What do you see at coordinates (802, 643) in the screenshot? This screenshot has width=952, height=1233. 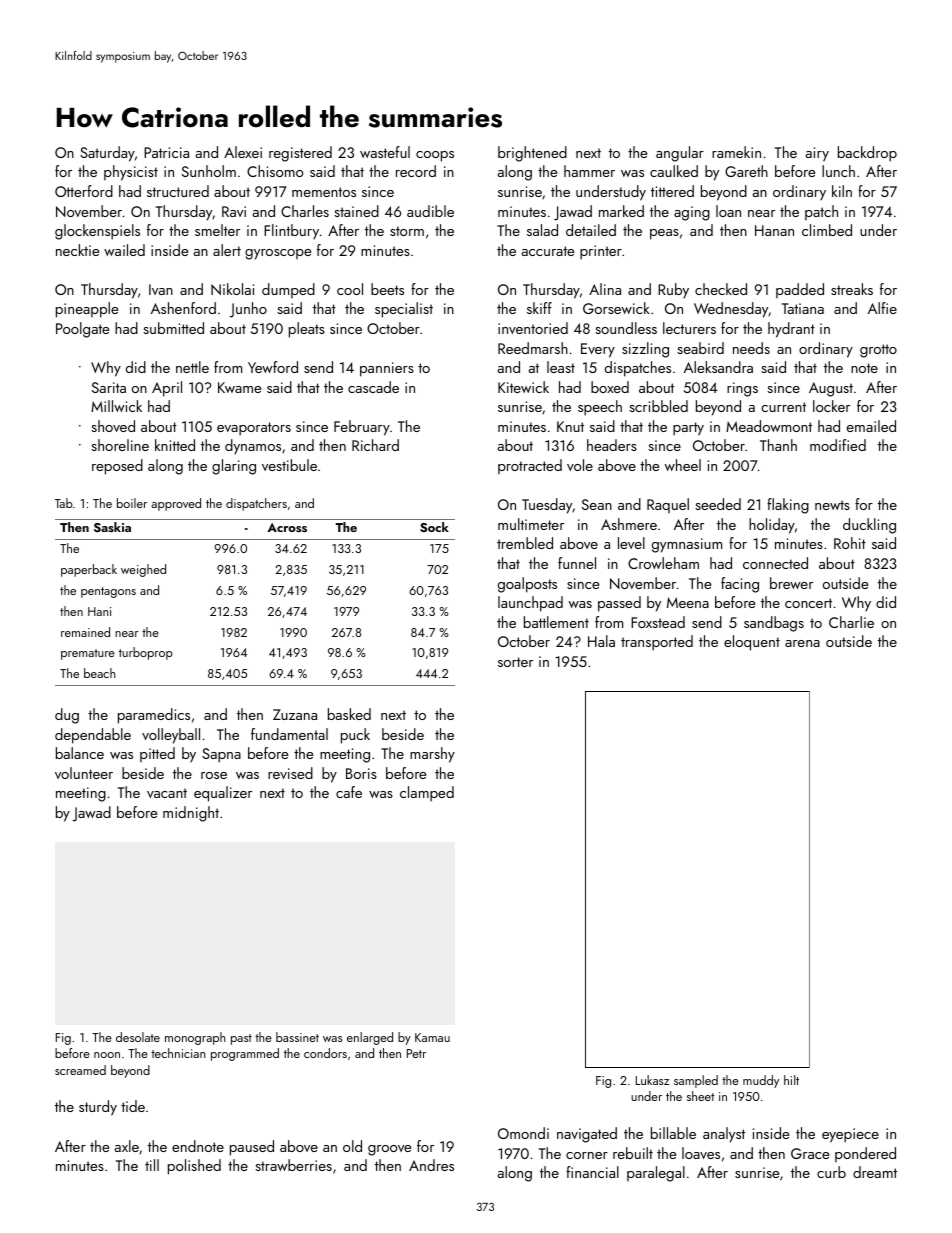 I see `arena` at bounding box center [802, 643].
